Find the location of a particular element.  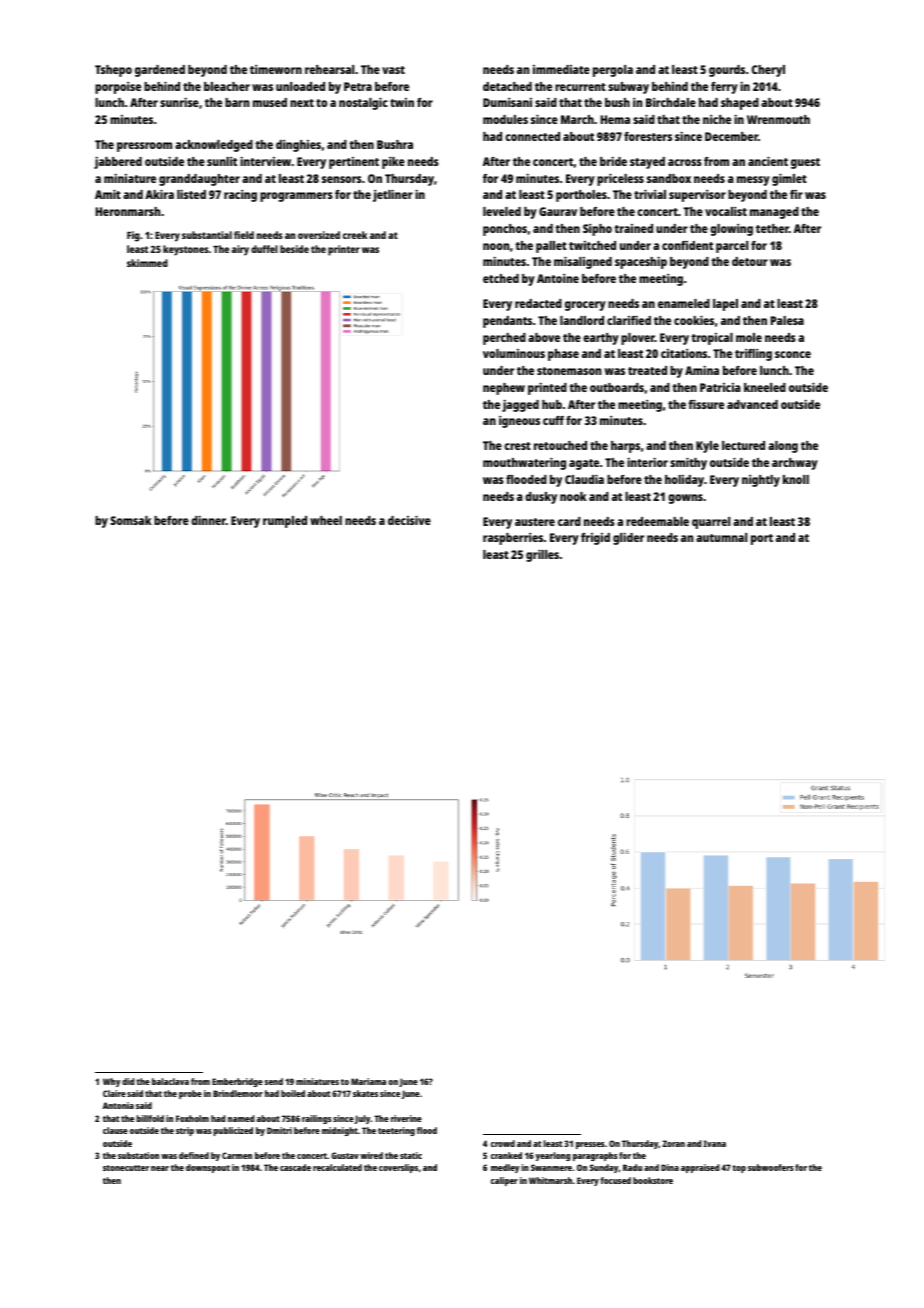

dinner is located at coordinates (208, 520).
